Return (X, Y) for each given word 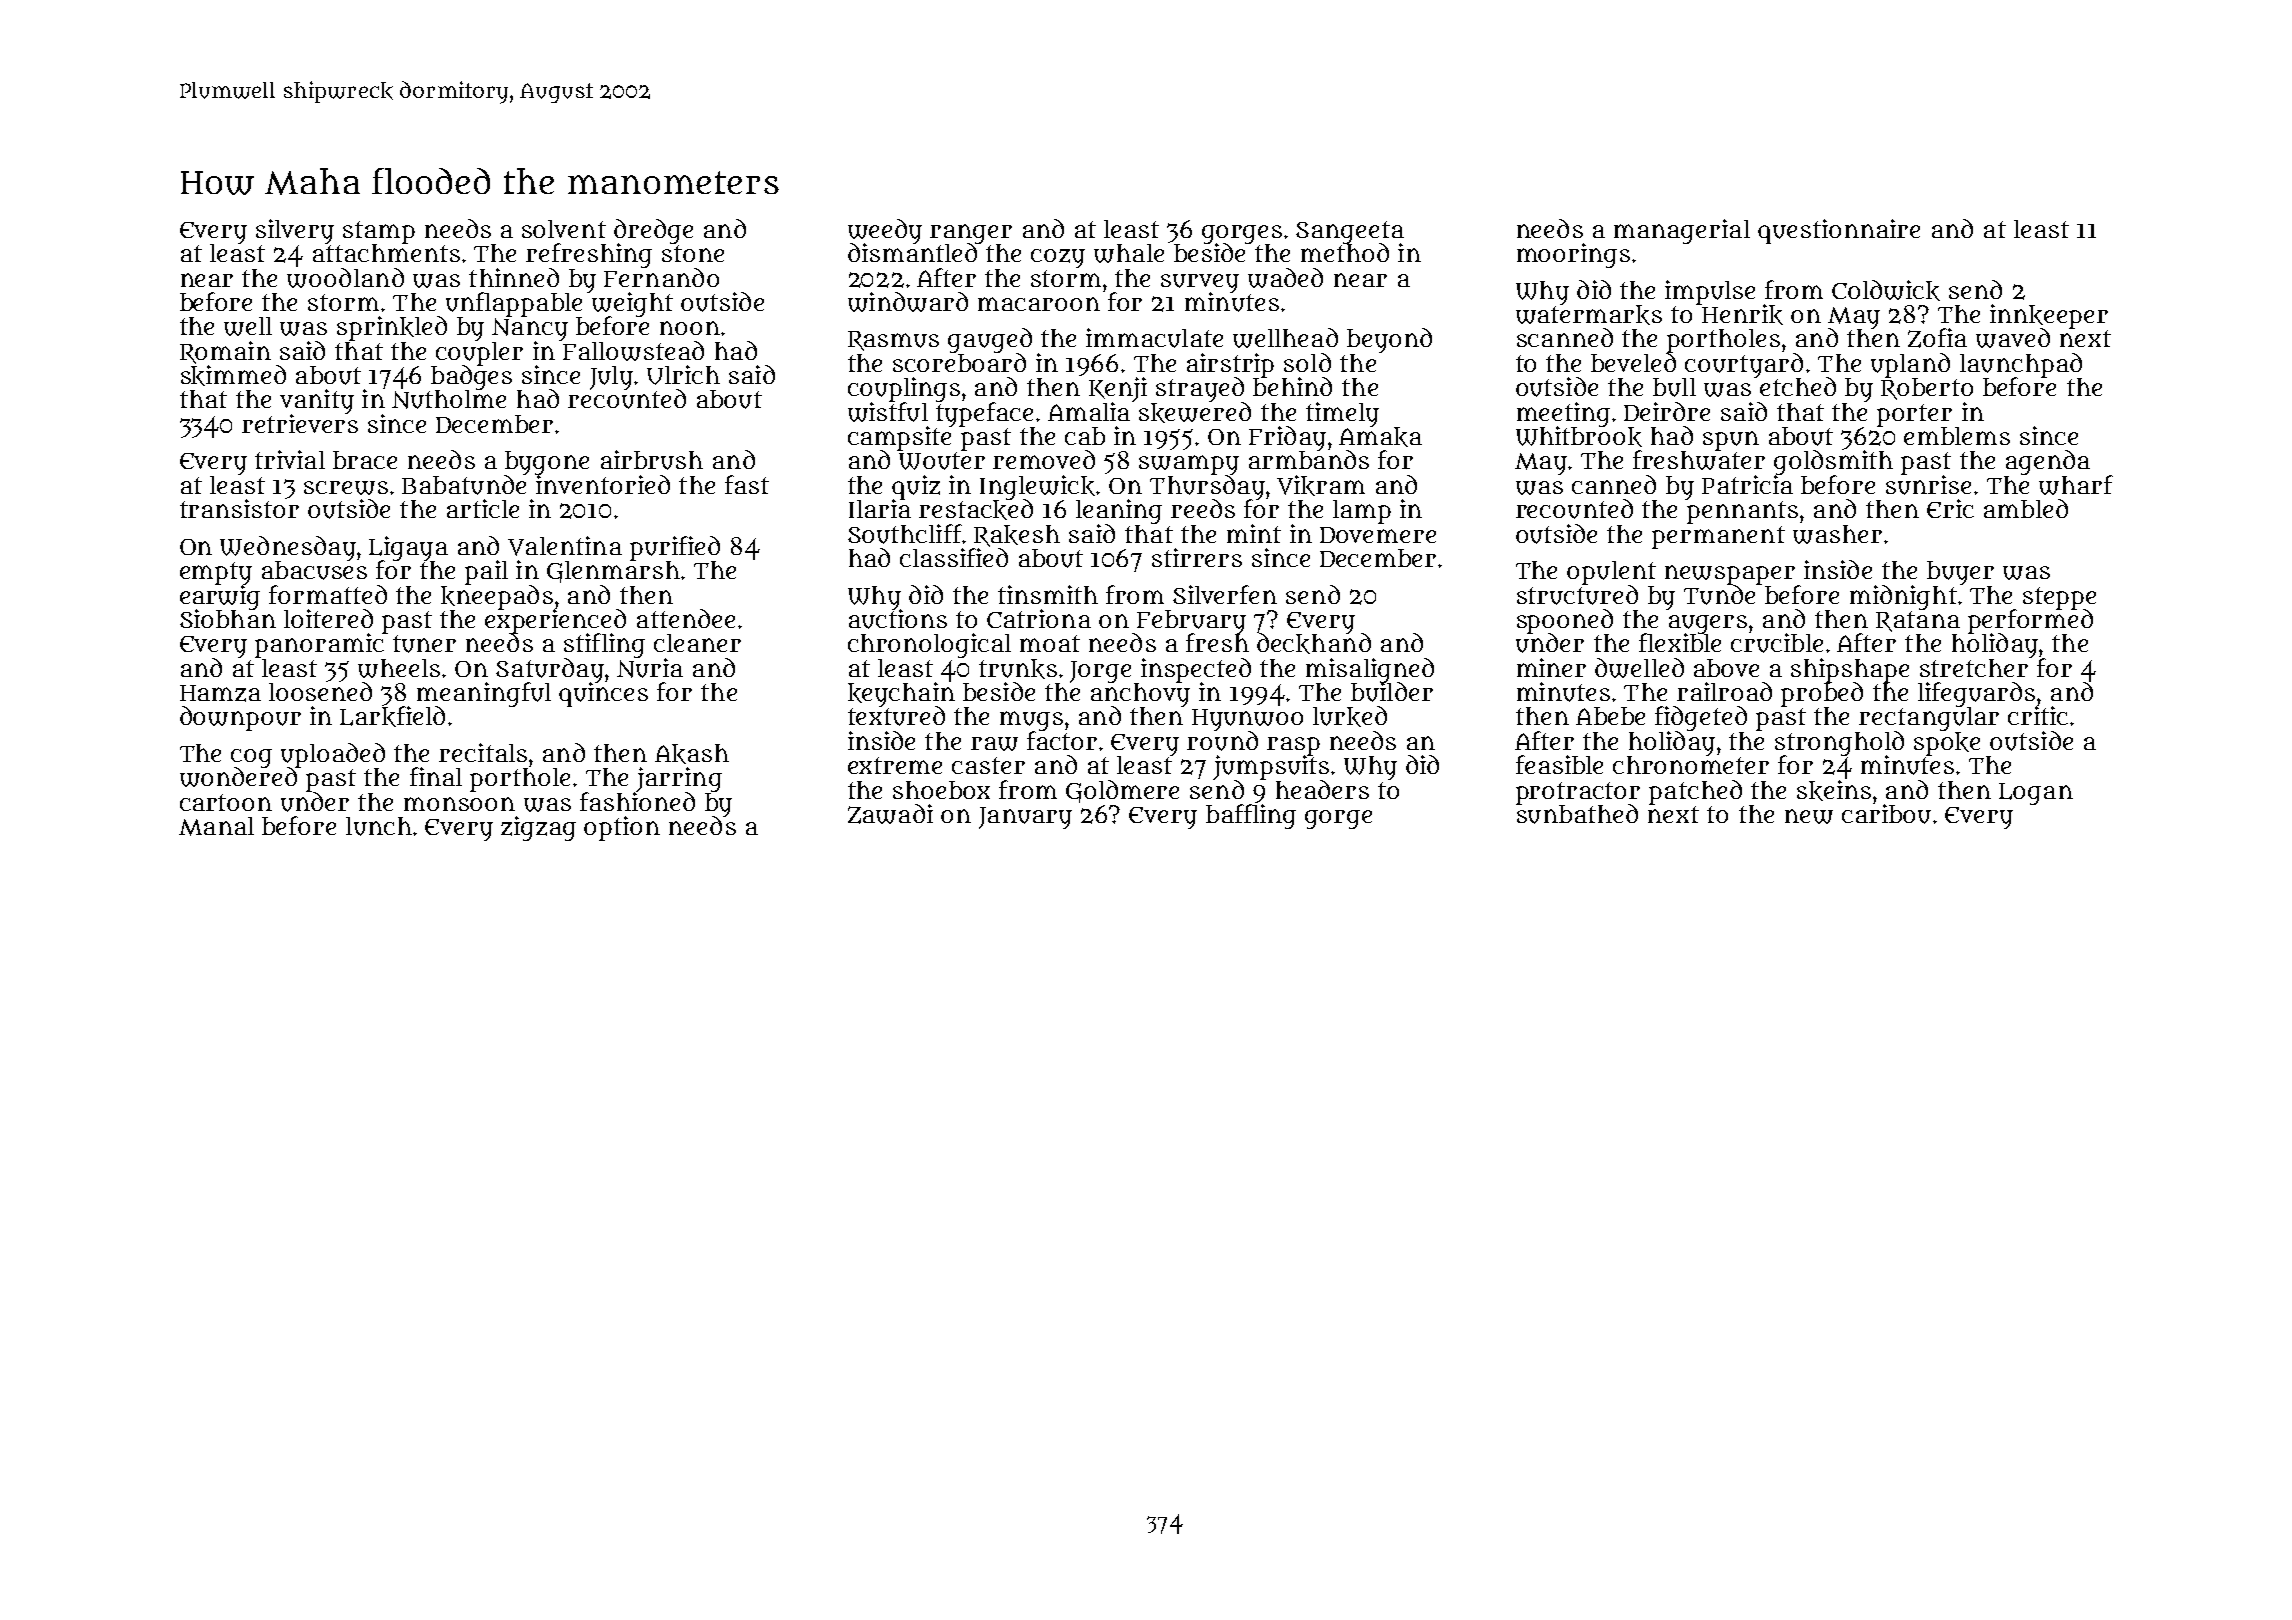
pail (486, 572)
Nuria (650, 668)
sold (1307, 362)
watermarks (1589, 315)
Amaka (1380, 437)
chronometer (1691, 765)
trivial (290, 459)
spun (1731, 441)
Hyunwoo (1247, 720)
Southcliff (904, 534)
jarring (679, 779)
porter (1914, 415)
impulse (1710, 292)
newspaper (1730, 575)
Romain (225, 352)
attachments (386, 253)
